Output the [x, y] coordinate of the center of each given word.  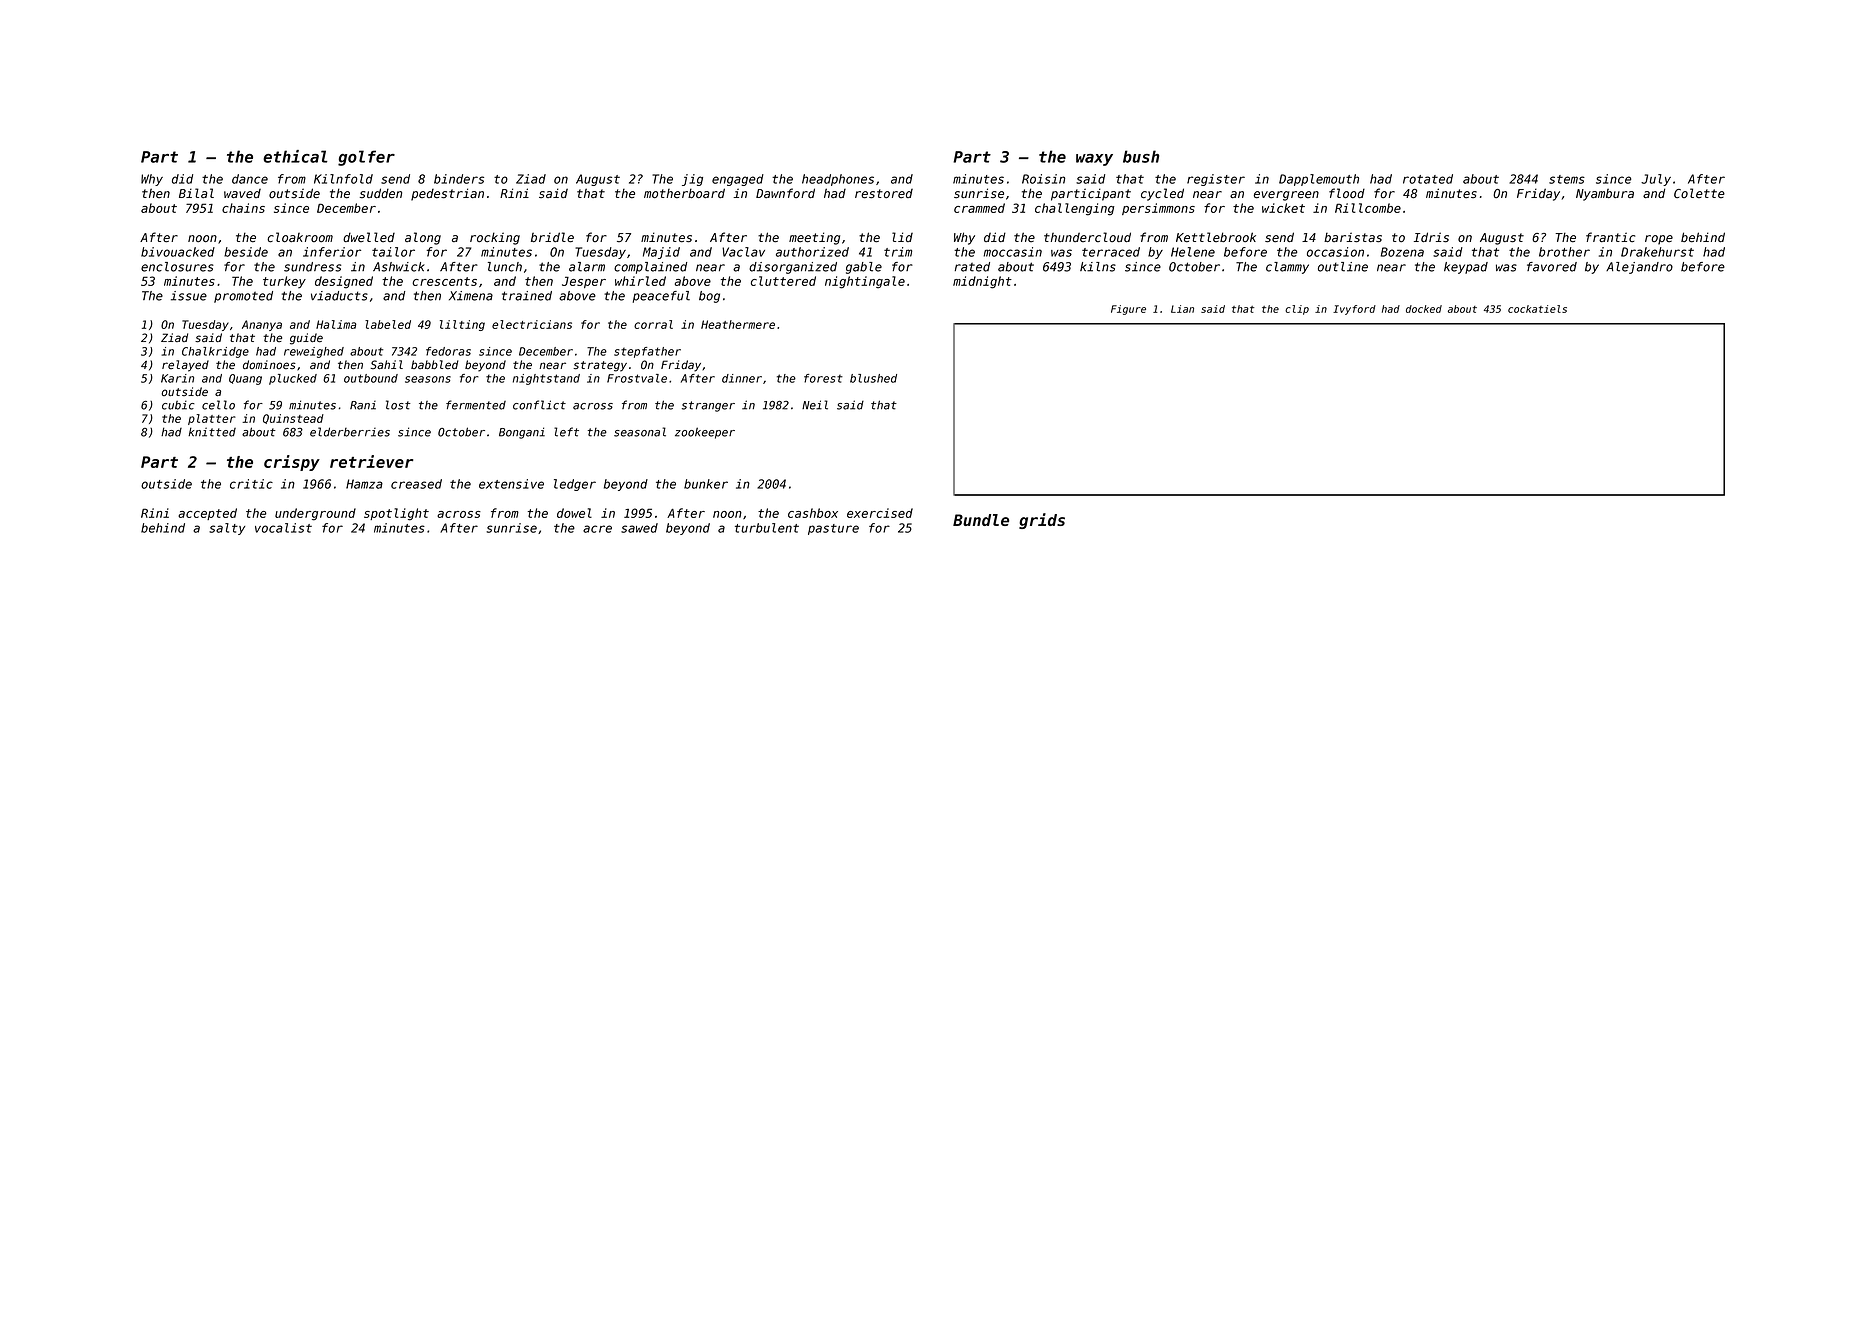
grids [1042, 521]
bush [1141, 156]
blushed [873, 378]
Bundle [981, 520]
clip [1297, 310]
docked [1424, 309]
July [1656, 180]
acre [597, 529]
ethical [295, 156]
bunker [706, 484]
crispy [292, 463]
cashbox [813, 513]
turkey [284, 282]
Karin [177, 378]
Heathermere [738, 324]
